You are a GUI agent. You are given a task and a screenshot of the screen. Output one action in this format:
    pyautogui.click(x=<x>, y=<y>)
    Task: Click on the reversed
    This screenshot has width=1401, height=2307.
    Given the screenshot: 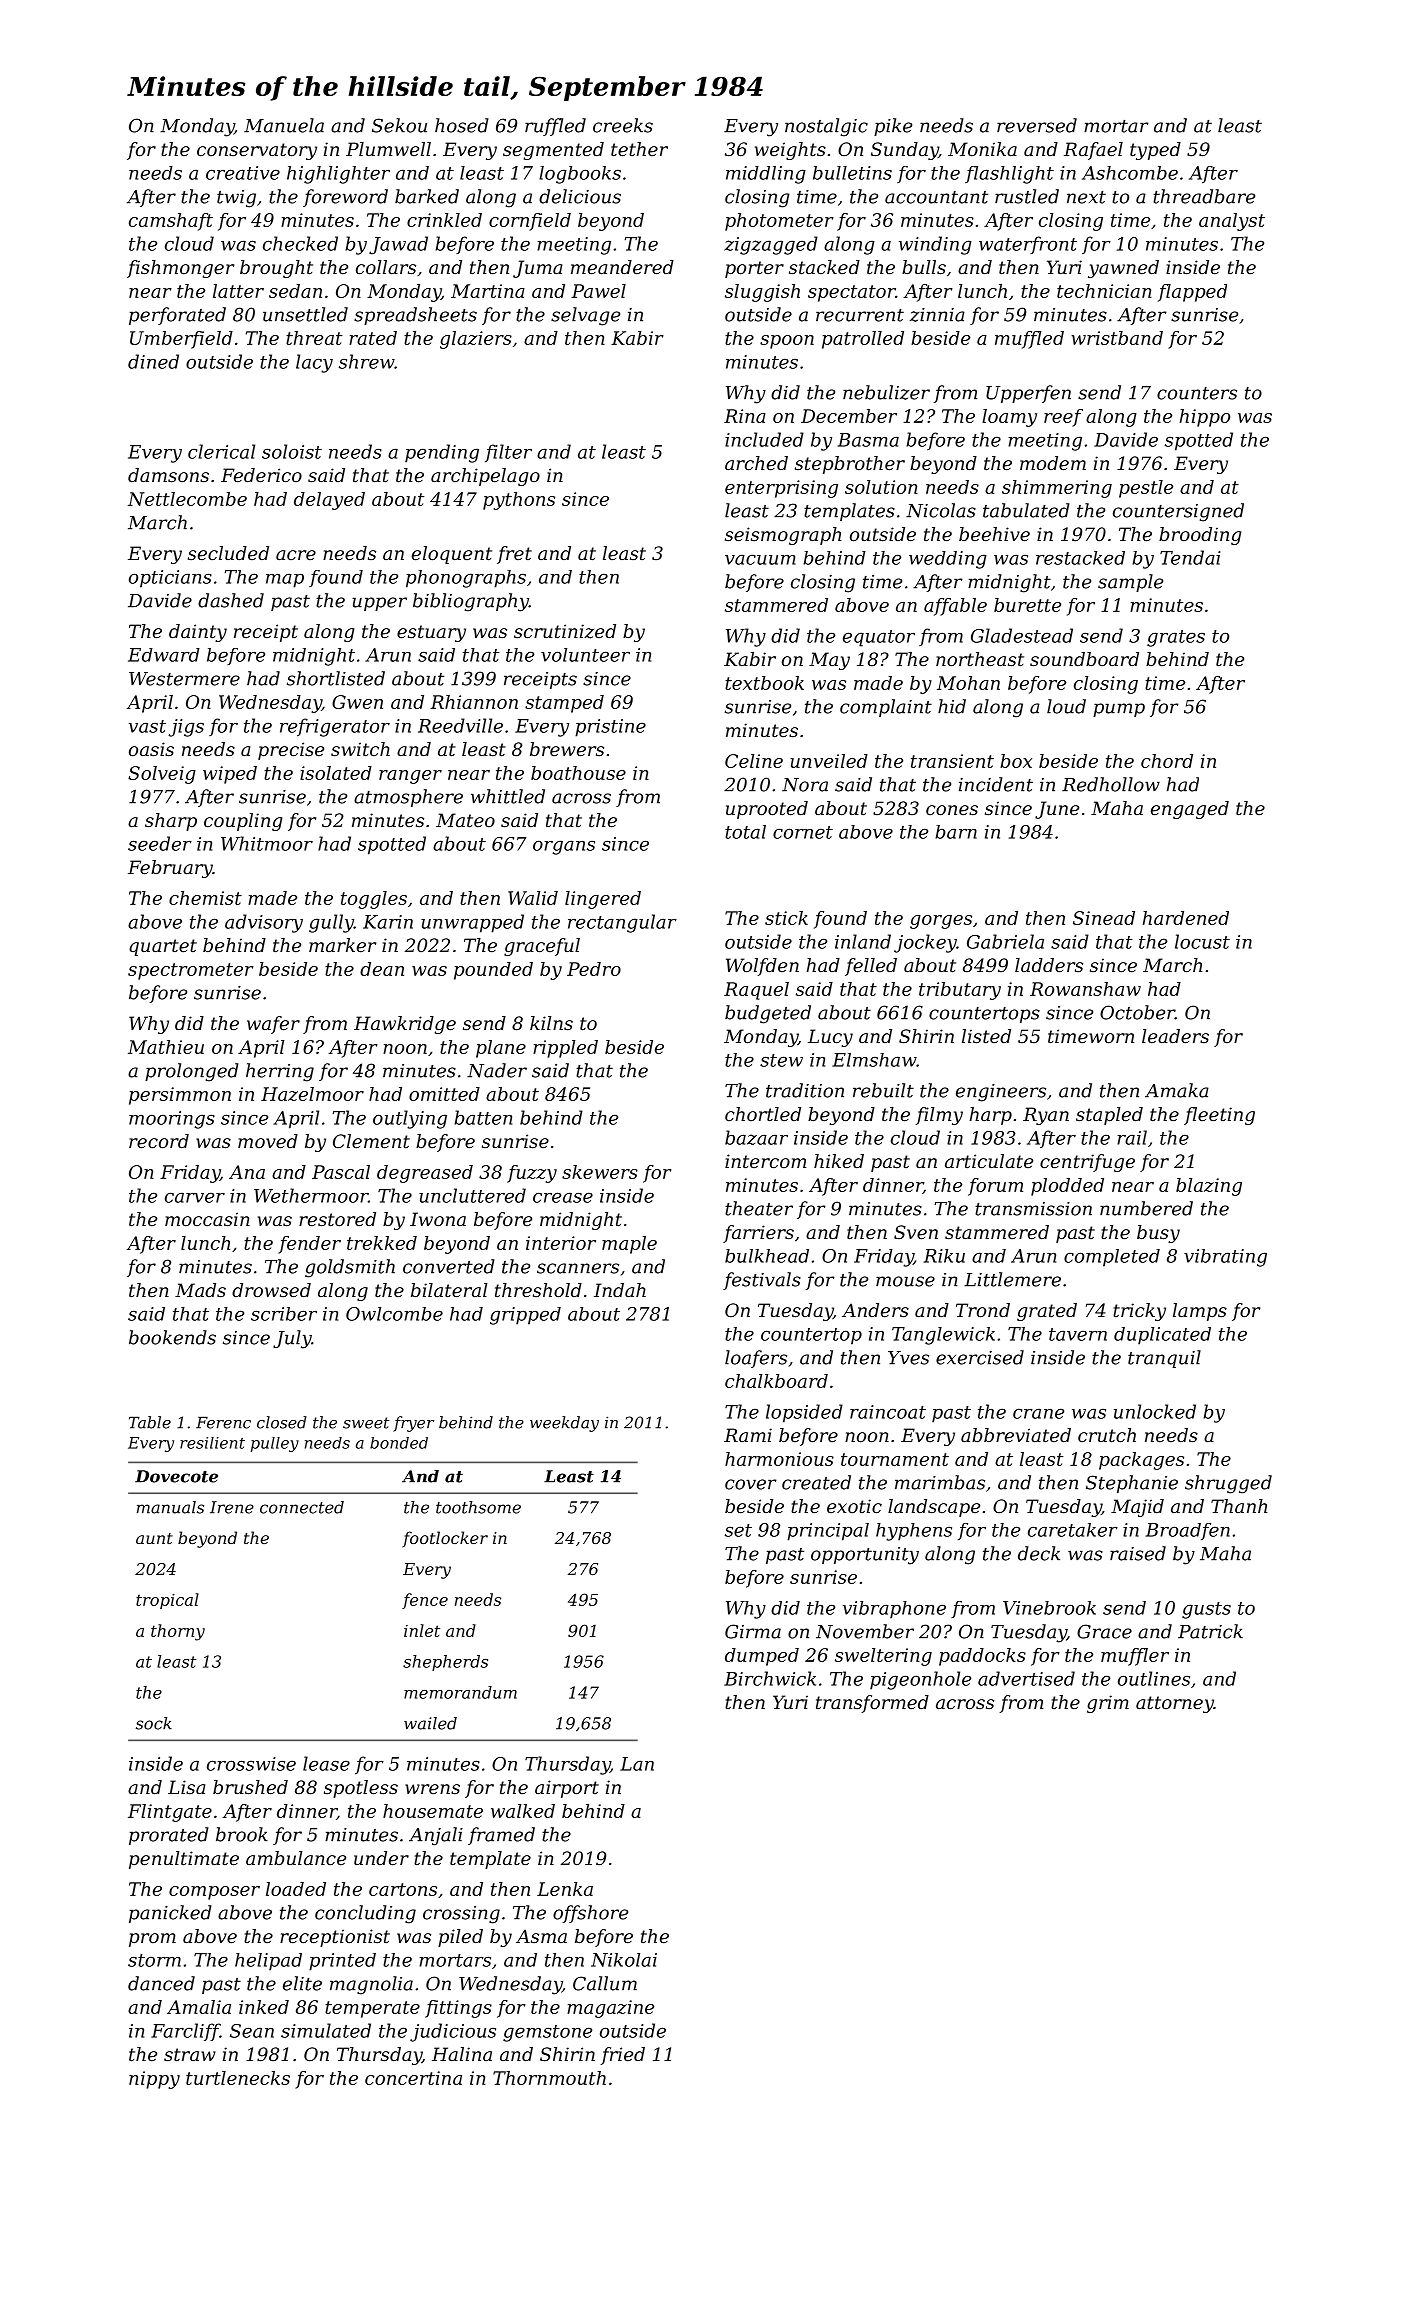 What is the action you would take?
    pyautogui.click(x=1037, y=125)
